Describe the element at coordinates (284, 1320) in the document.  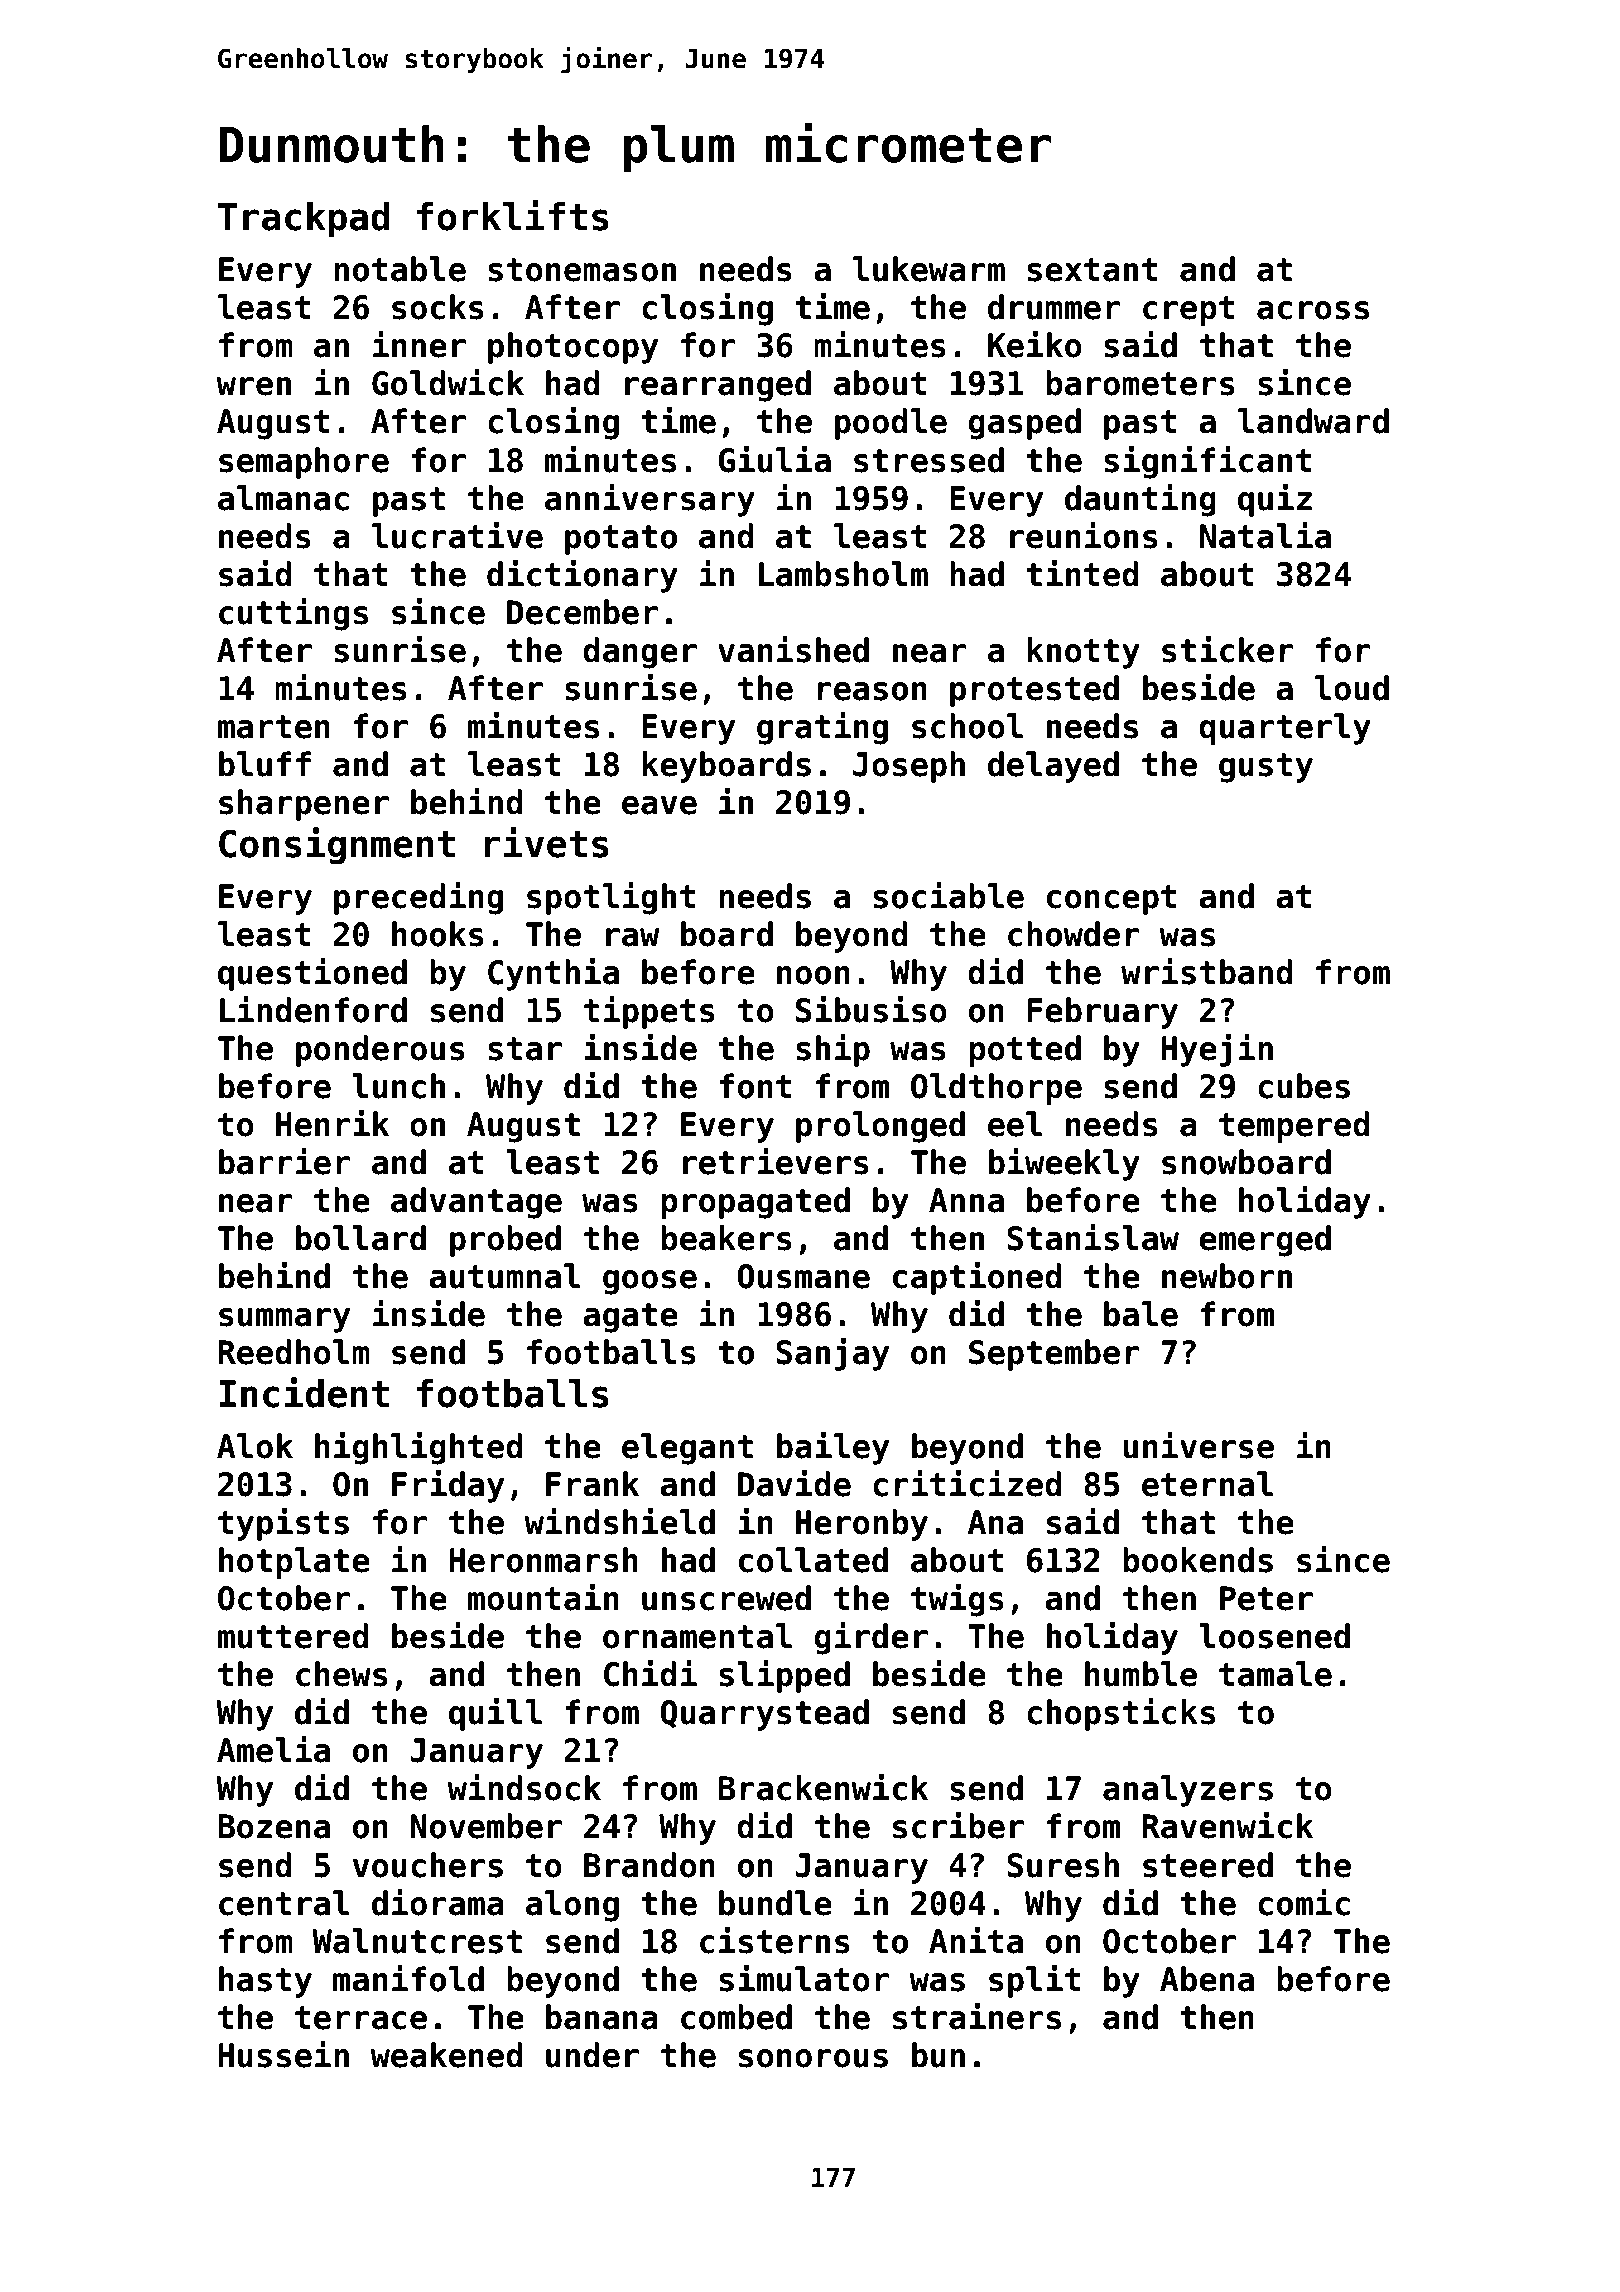
I see `summary` at that location.
